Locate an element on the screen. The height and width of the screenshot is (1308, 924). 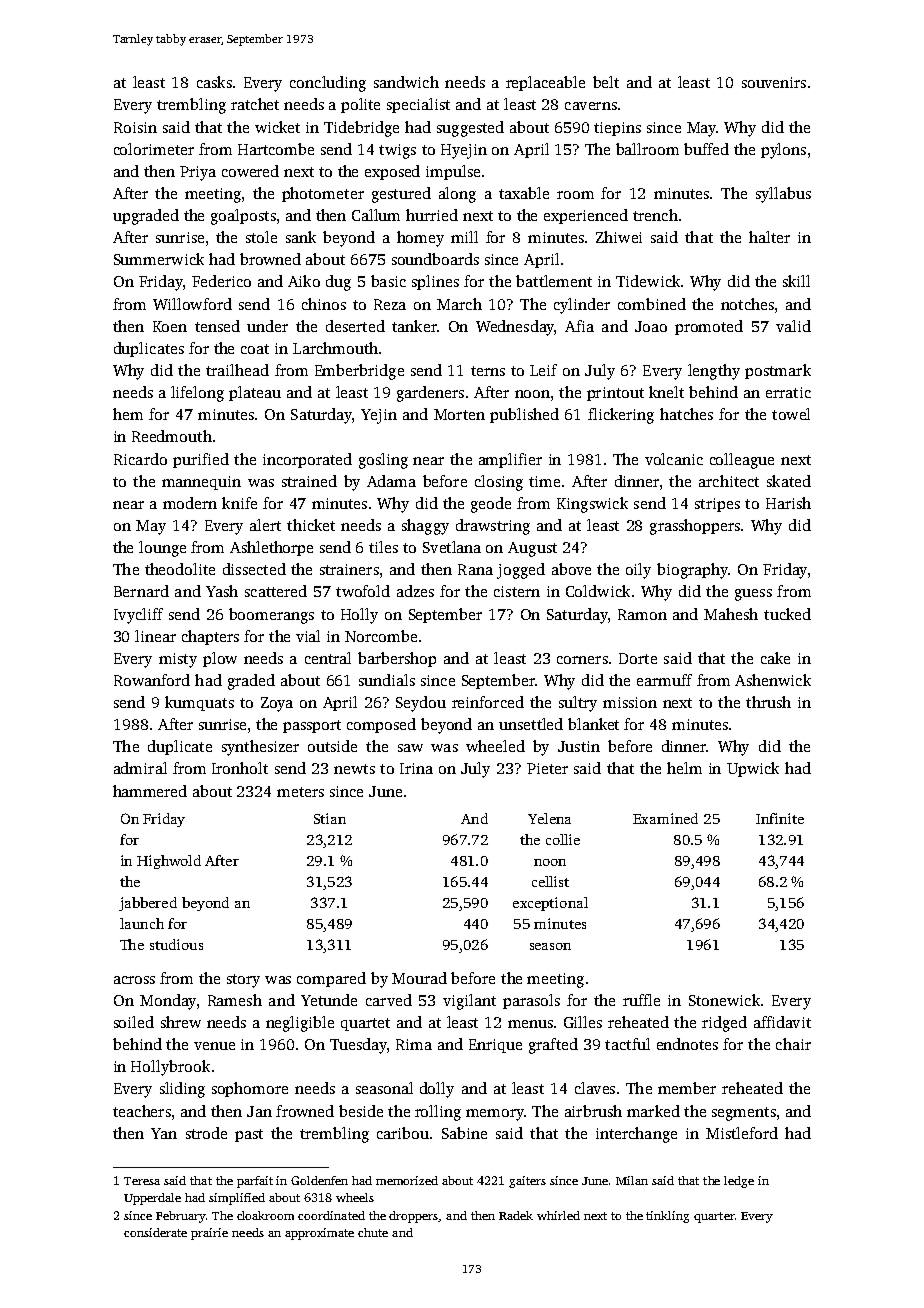
replaceable is located at coordinates (545, 83).
